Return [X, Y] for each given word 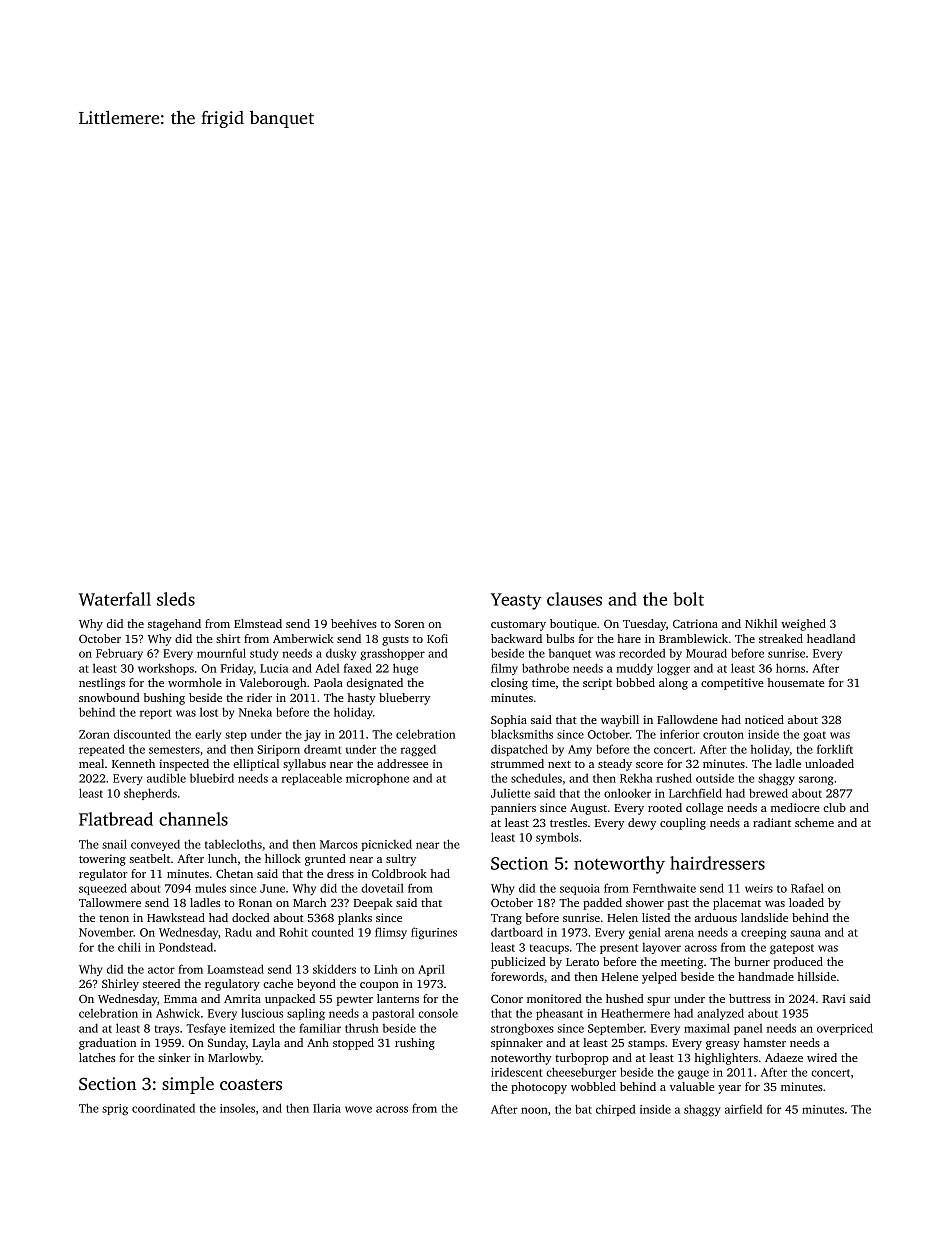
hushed [624, 998]
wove [358, 1109]
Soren [409, 624]
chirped [615, 1110]
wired [822, 1057]
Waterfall [115, 599]
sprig [115, 1109]
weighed [803, 625]
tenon [114, 918]
